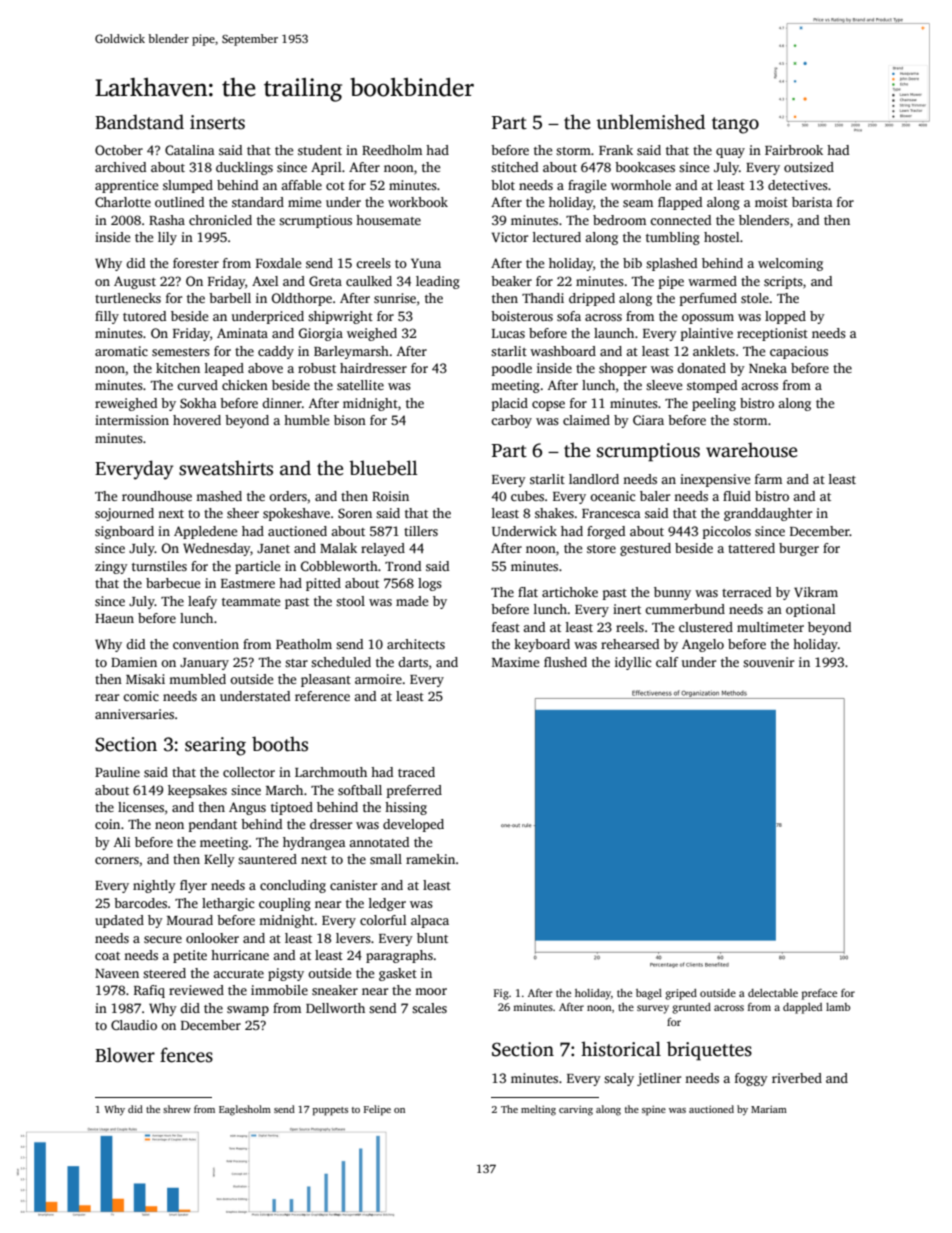 The height and width of the image is (1233, 952). I want to click on made, so click(412, 601).
